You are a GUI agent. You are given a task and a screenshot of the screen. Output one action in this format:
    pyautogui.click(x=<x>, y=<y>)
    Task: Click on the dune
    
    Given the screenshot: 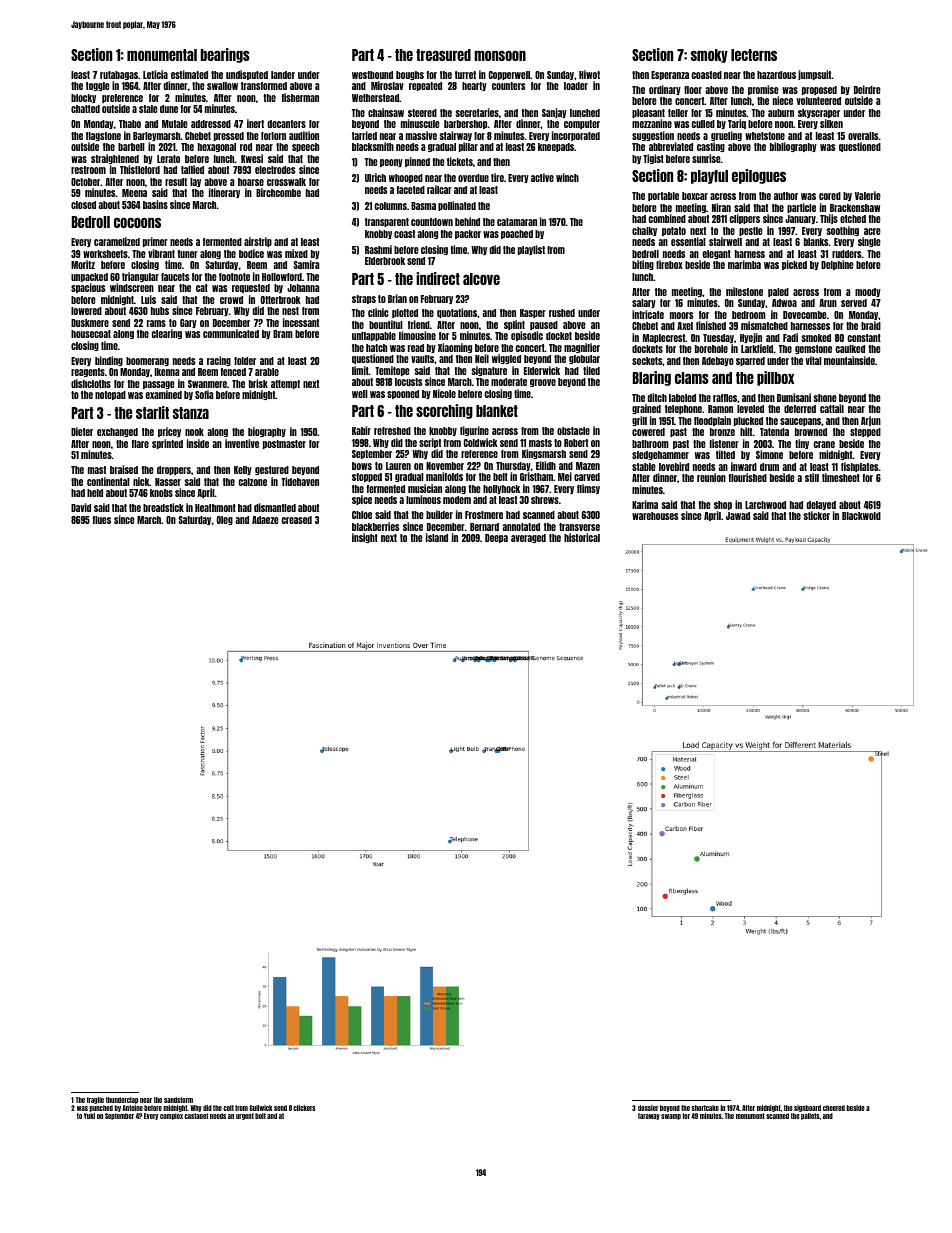 What is the action you would take?
    pyautogui.click(x=169, y=109)
